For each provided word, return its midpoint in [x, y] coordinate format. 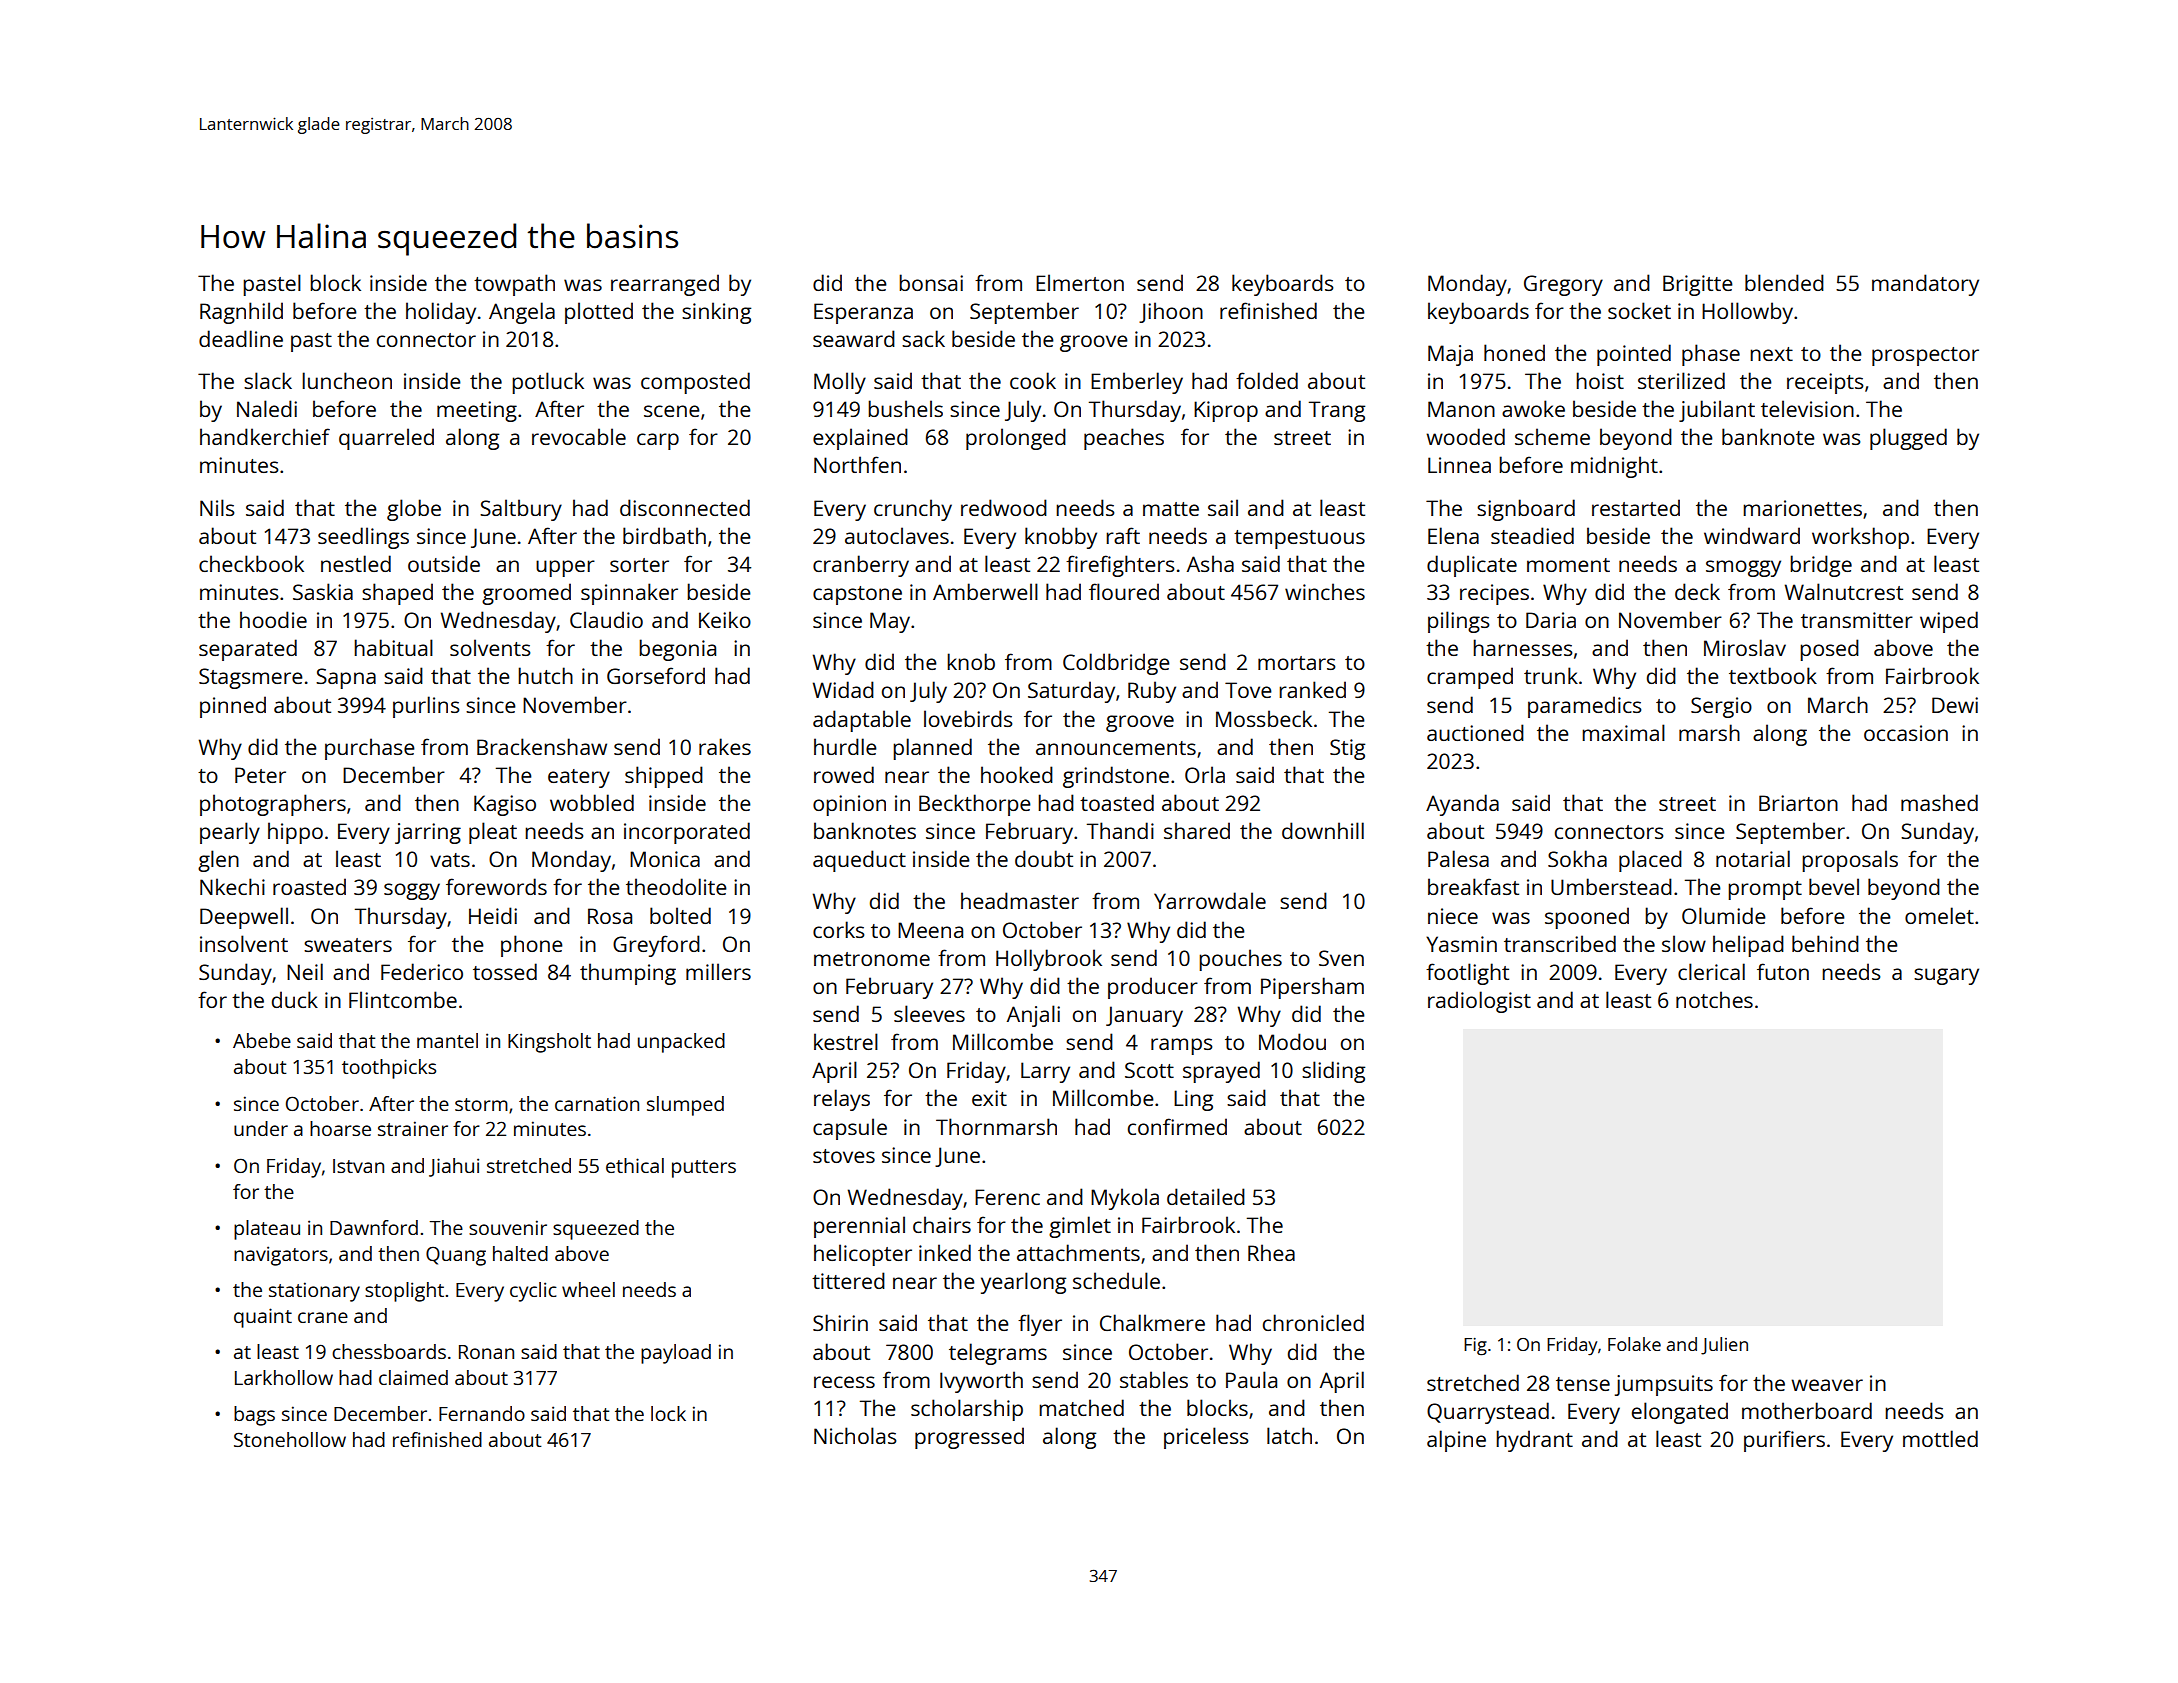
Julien [1724, 1346]
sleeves [929, 1013]
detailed [1206, 1196]
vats [450, 860]
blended [1784, 282]
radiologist [1479, 1002]
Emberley [1137, 383]
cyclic [533, 1292]
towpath [514, 285]
